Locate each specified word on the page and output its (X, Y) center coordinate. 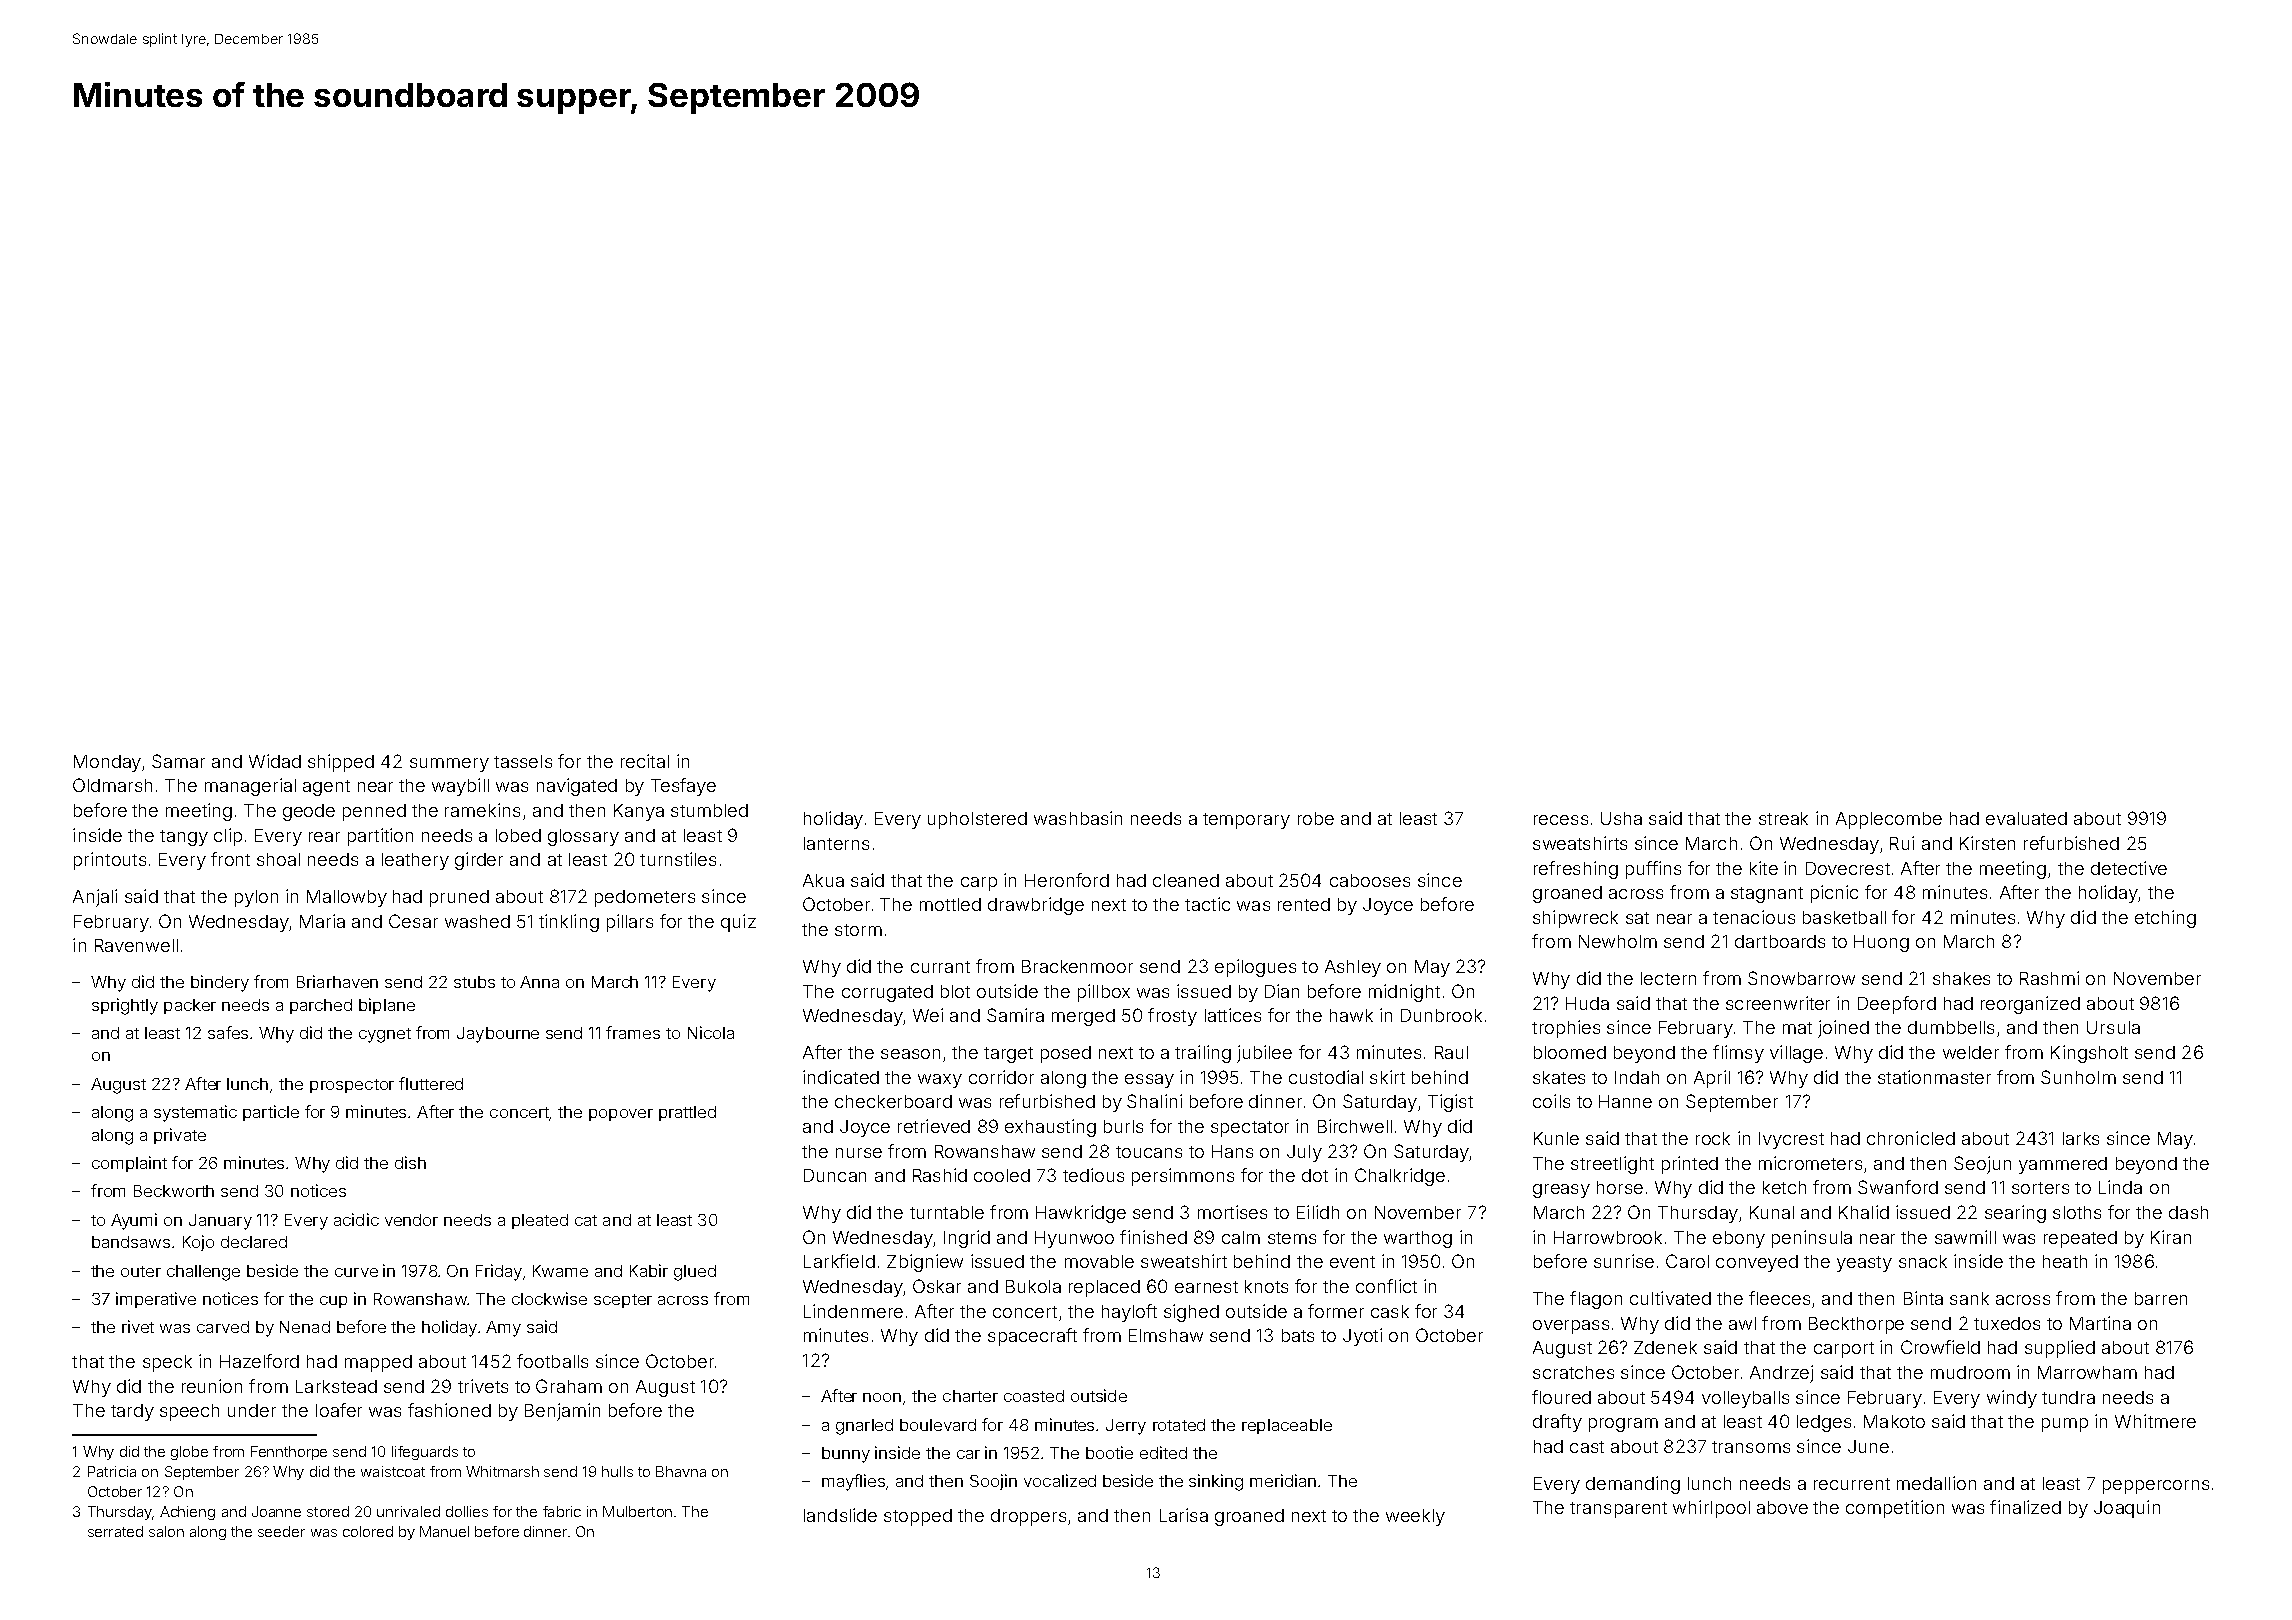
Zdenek (1665, 1347)
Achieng (187, 1513)
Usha (1621, 818)
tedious (1093, 1175)
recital (645, 761)
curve (356, 1272)
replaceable (1287, 1426)
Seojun (1982, 1165)
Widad (275, 761)
